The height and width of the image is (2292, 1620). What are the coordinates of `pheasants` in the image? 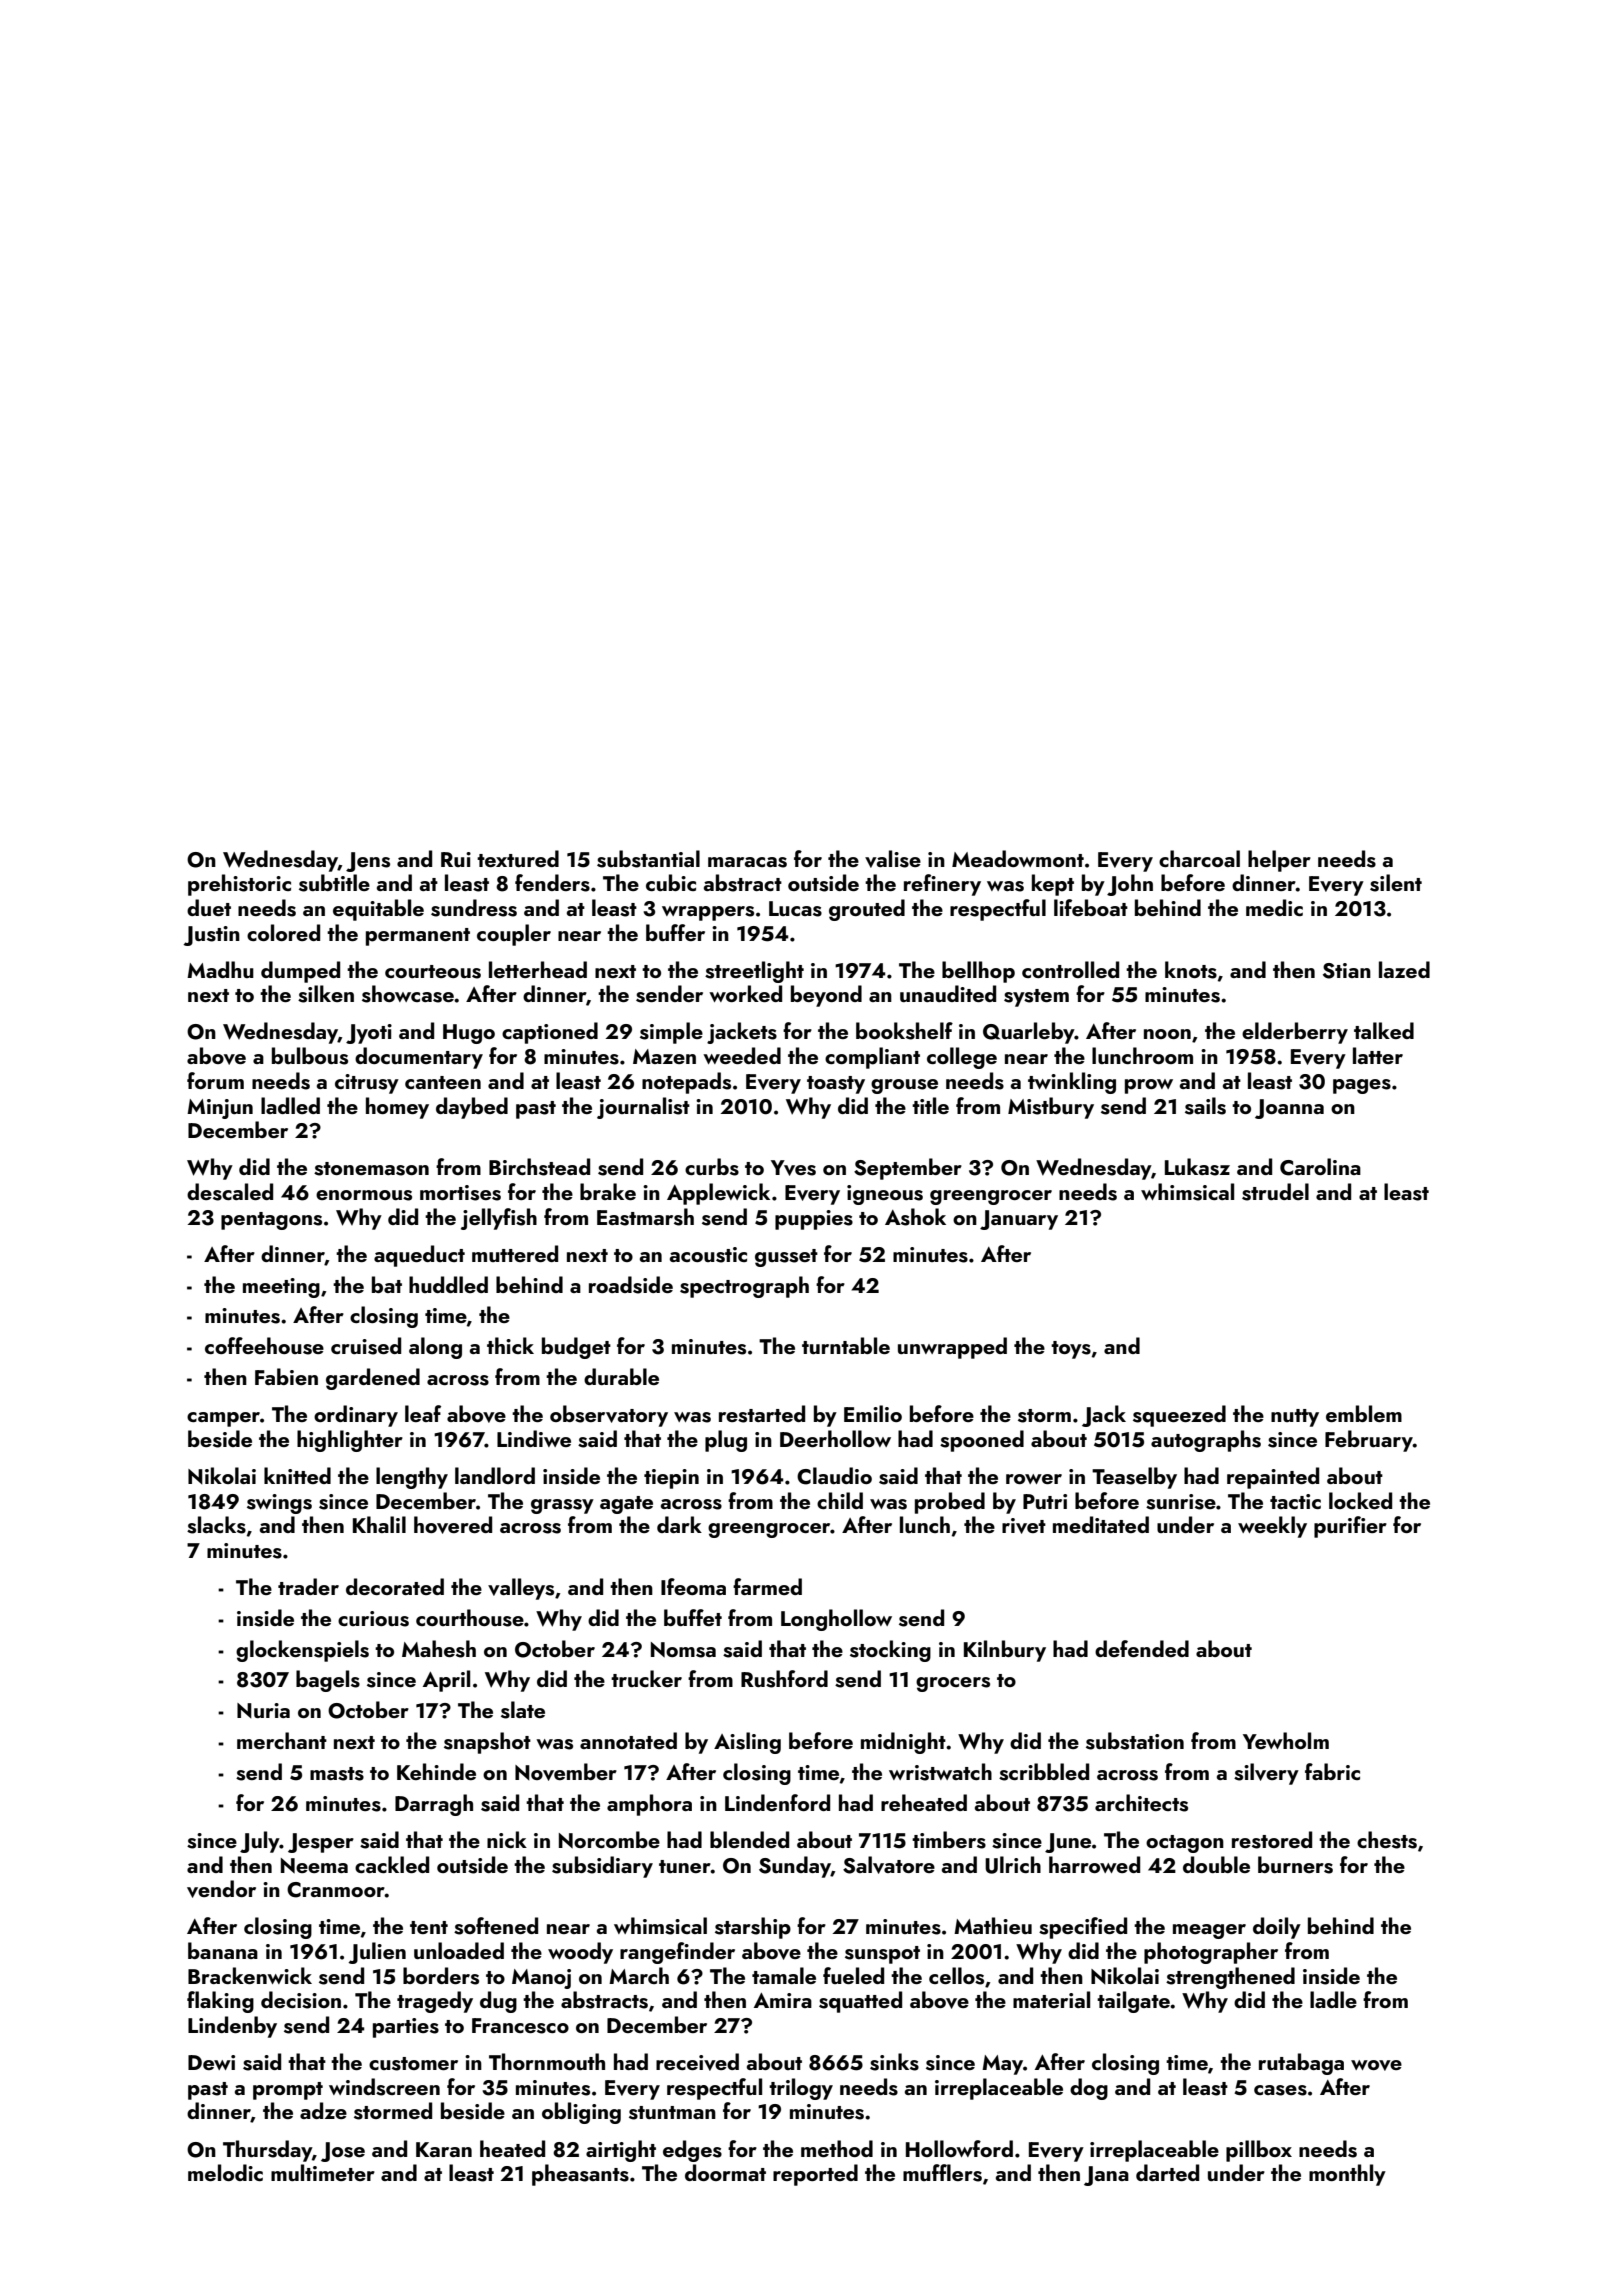 It's located at (580, 2175).
